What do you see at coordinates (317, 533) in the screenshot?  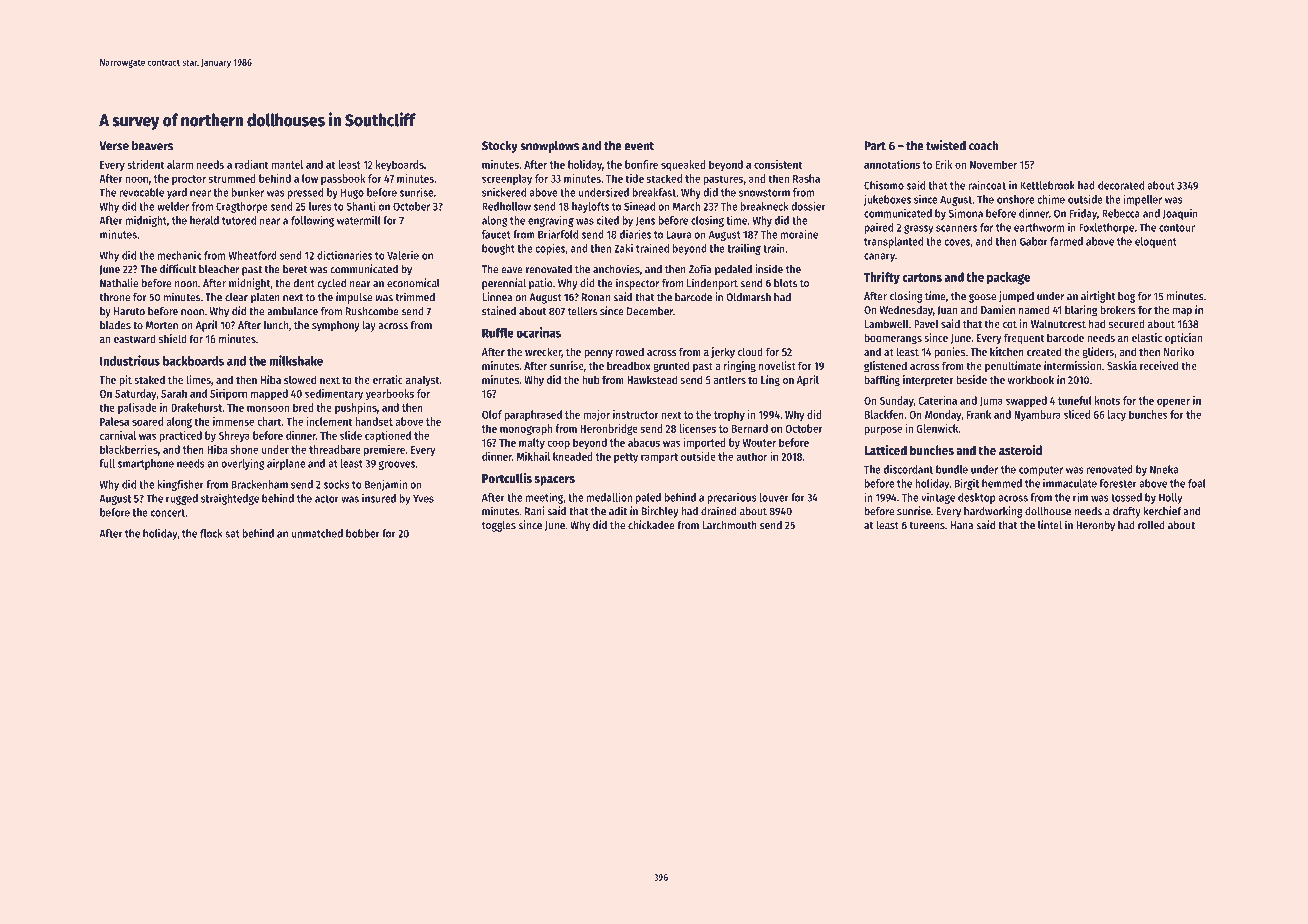 I see `unmatched` at bounding box center [317, 533].
